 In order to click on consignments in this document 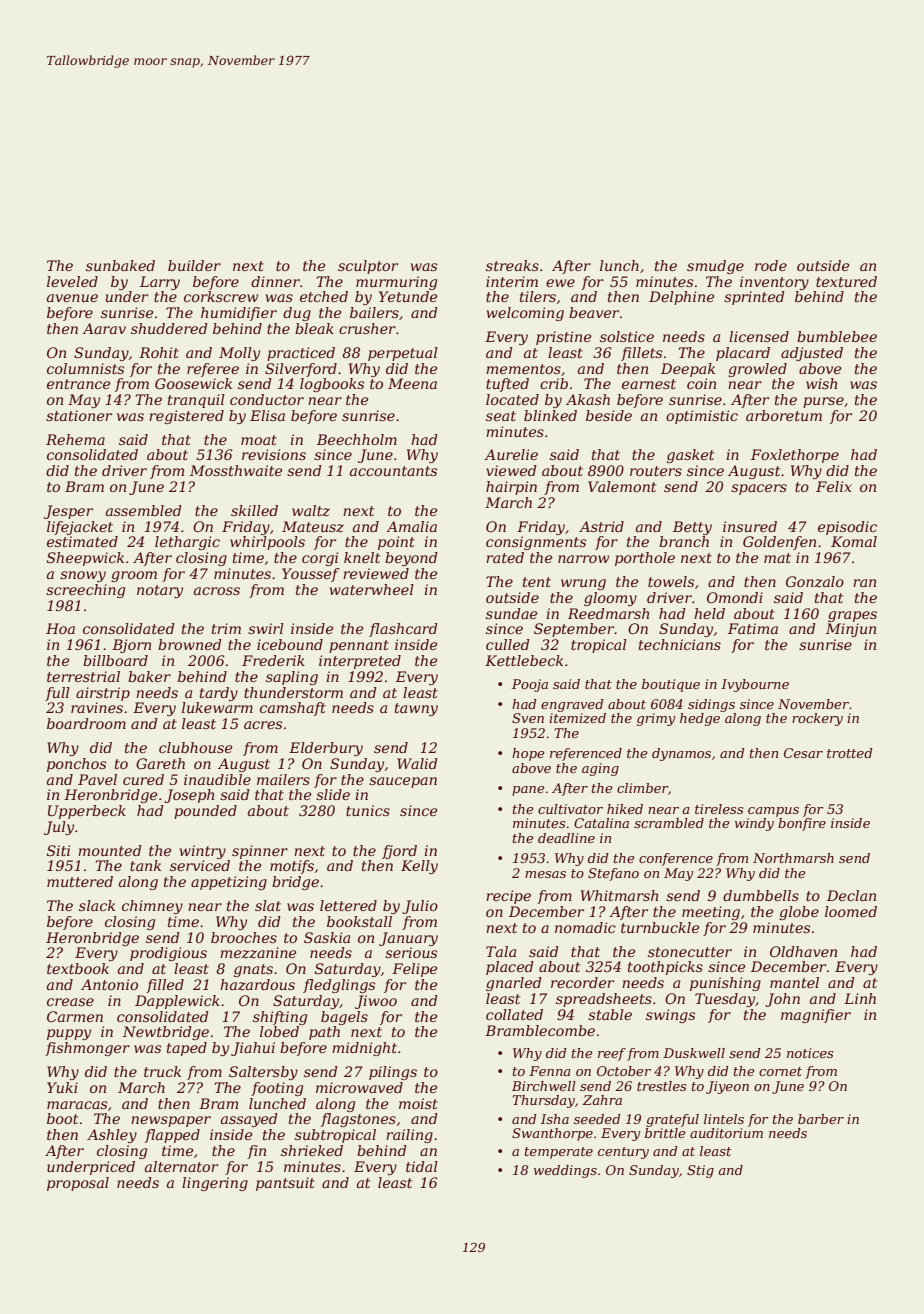, I will do `click(536, 543)`.
